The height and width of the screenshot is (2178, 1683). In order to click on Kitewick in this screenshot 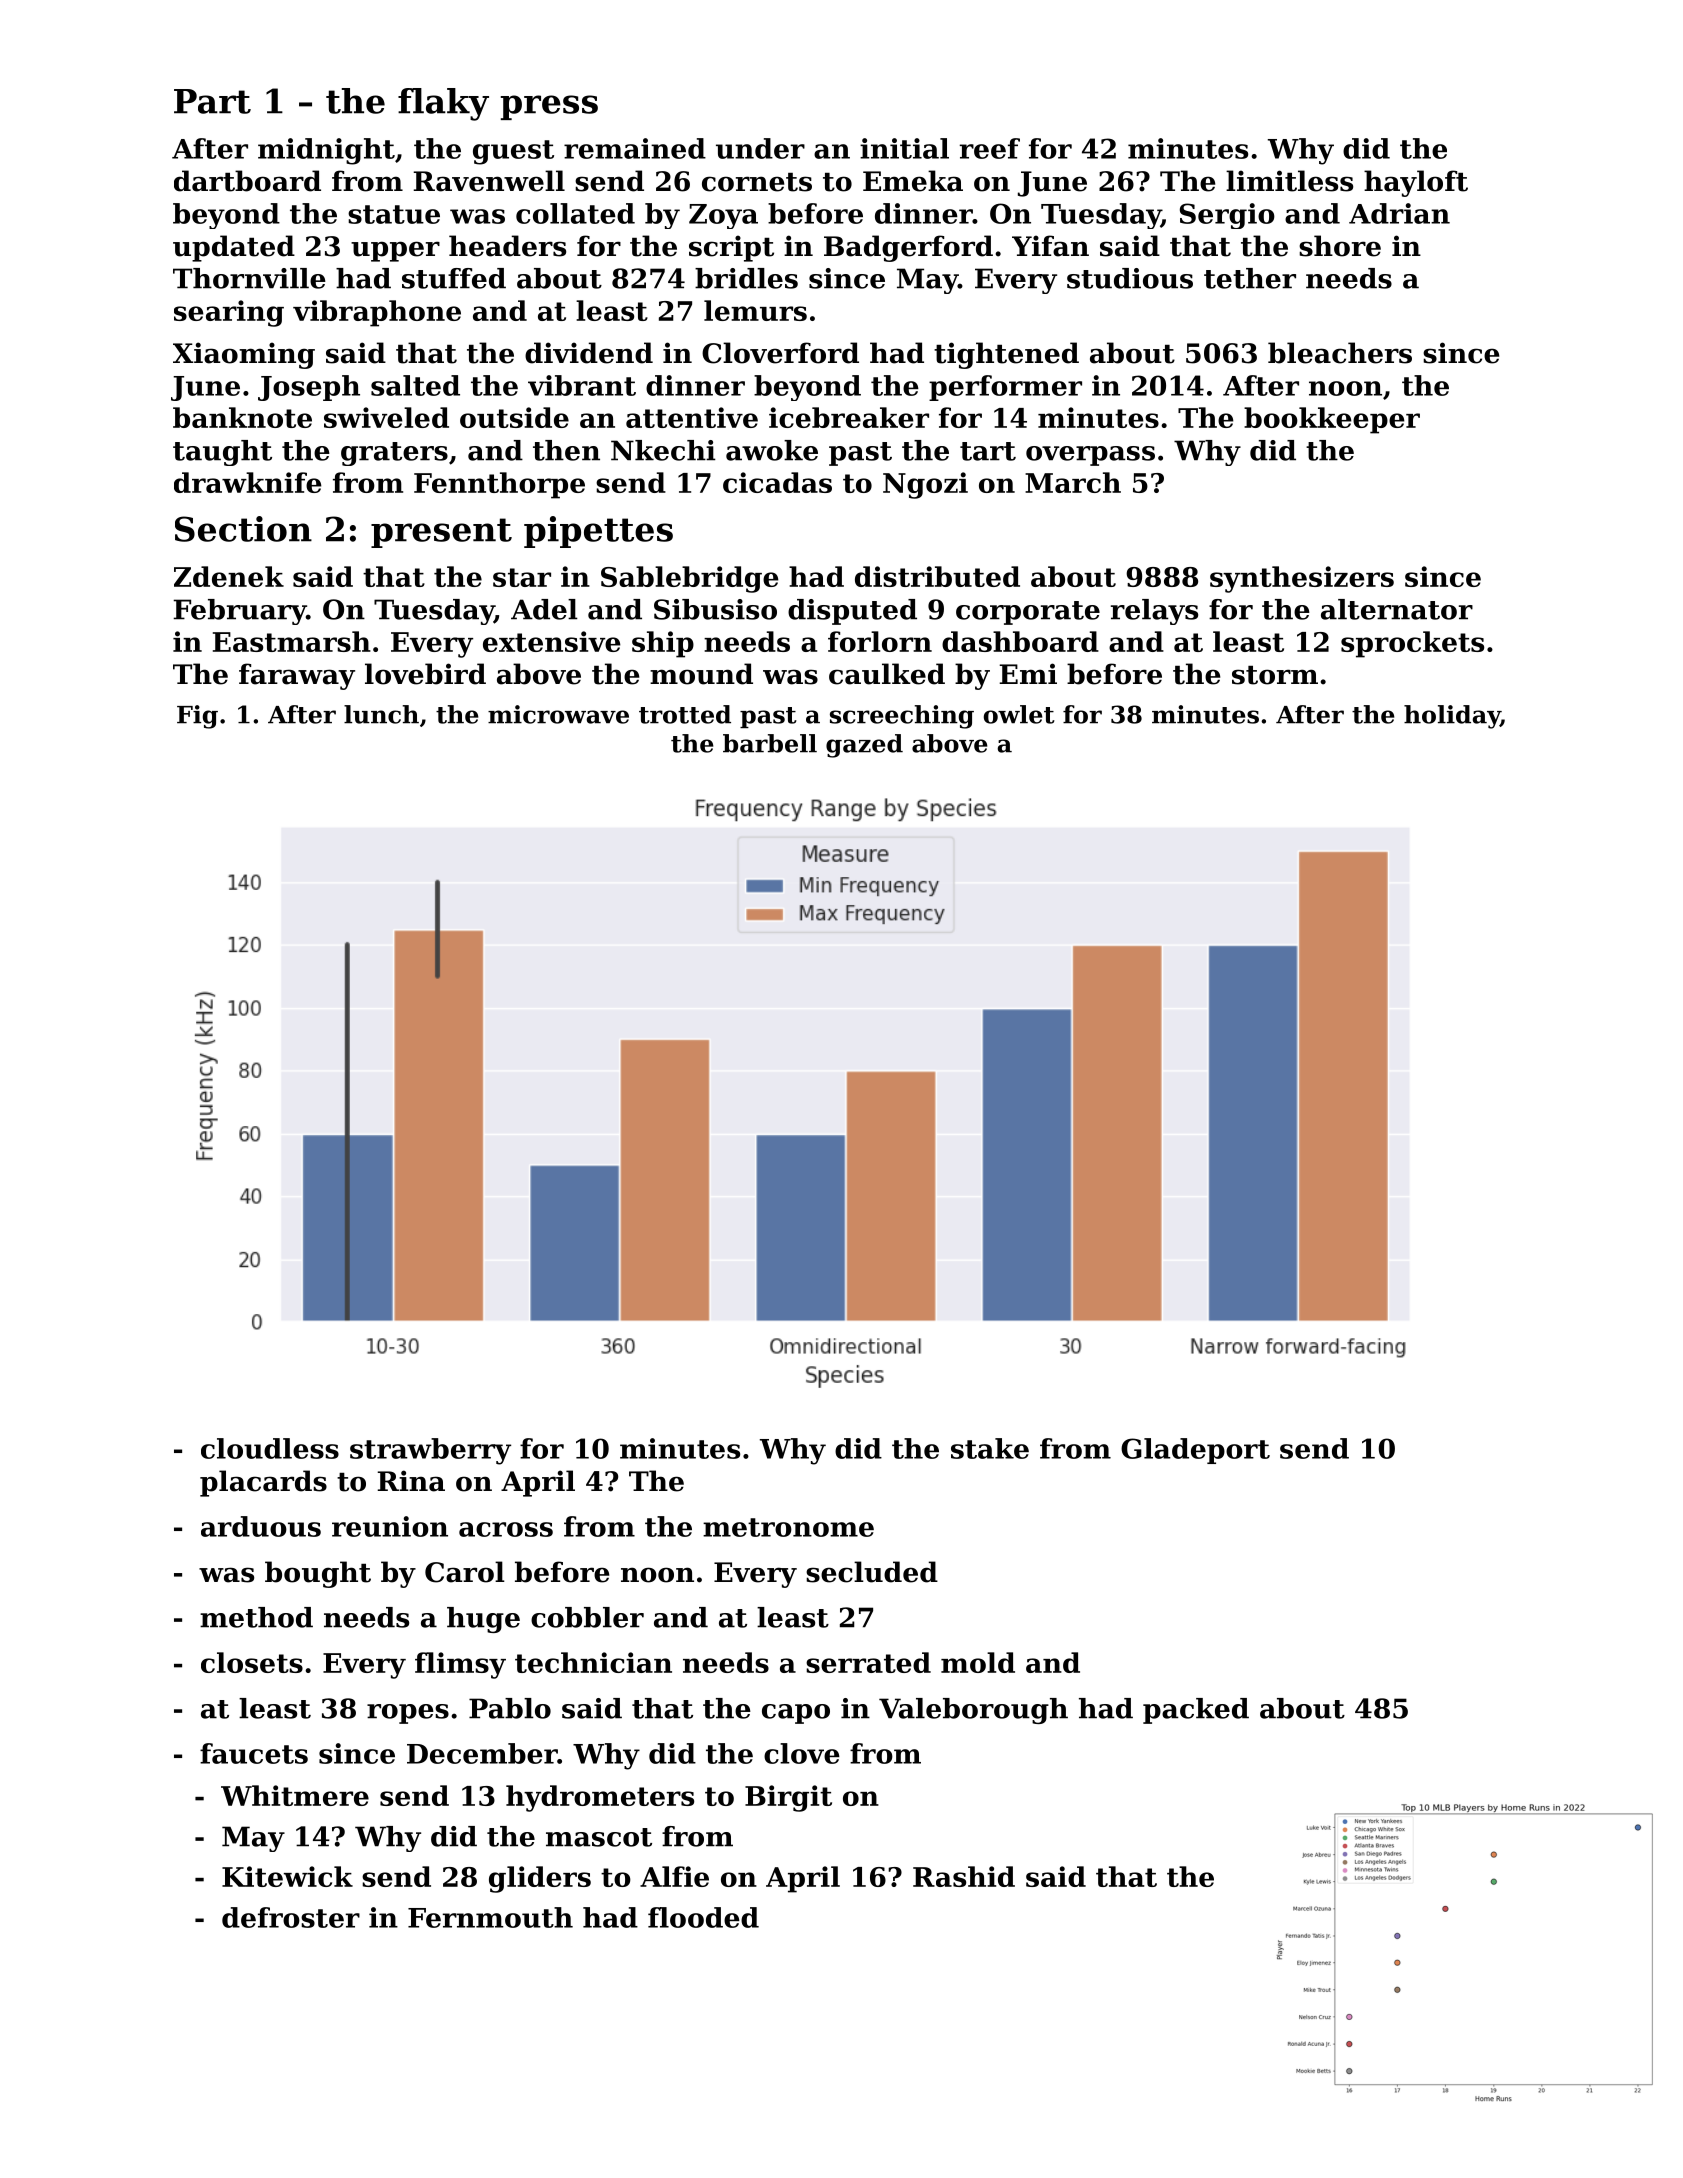, I will do `click(287, 1876)`.
